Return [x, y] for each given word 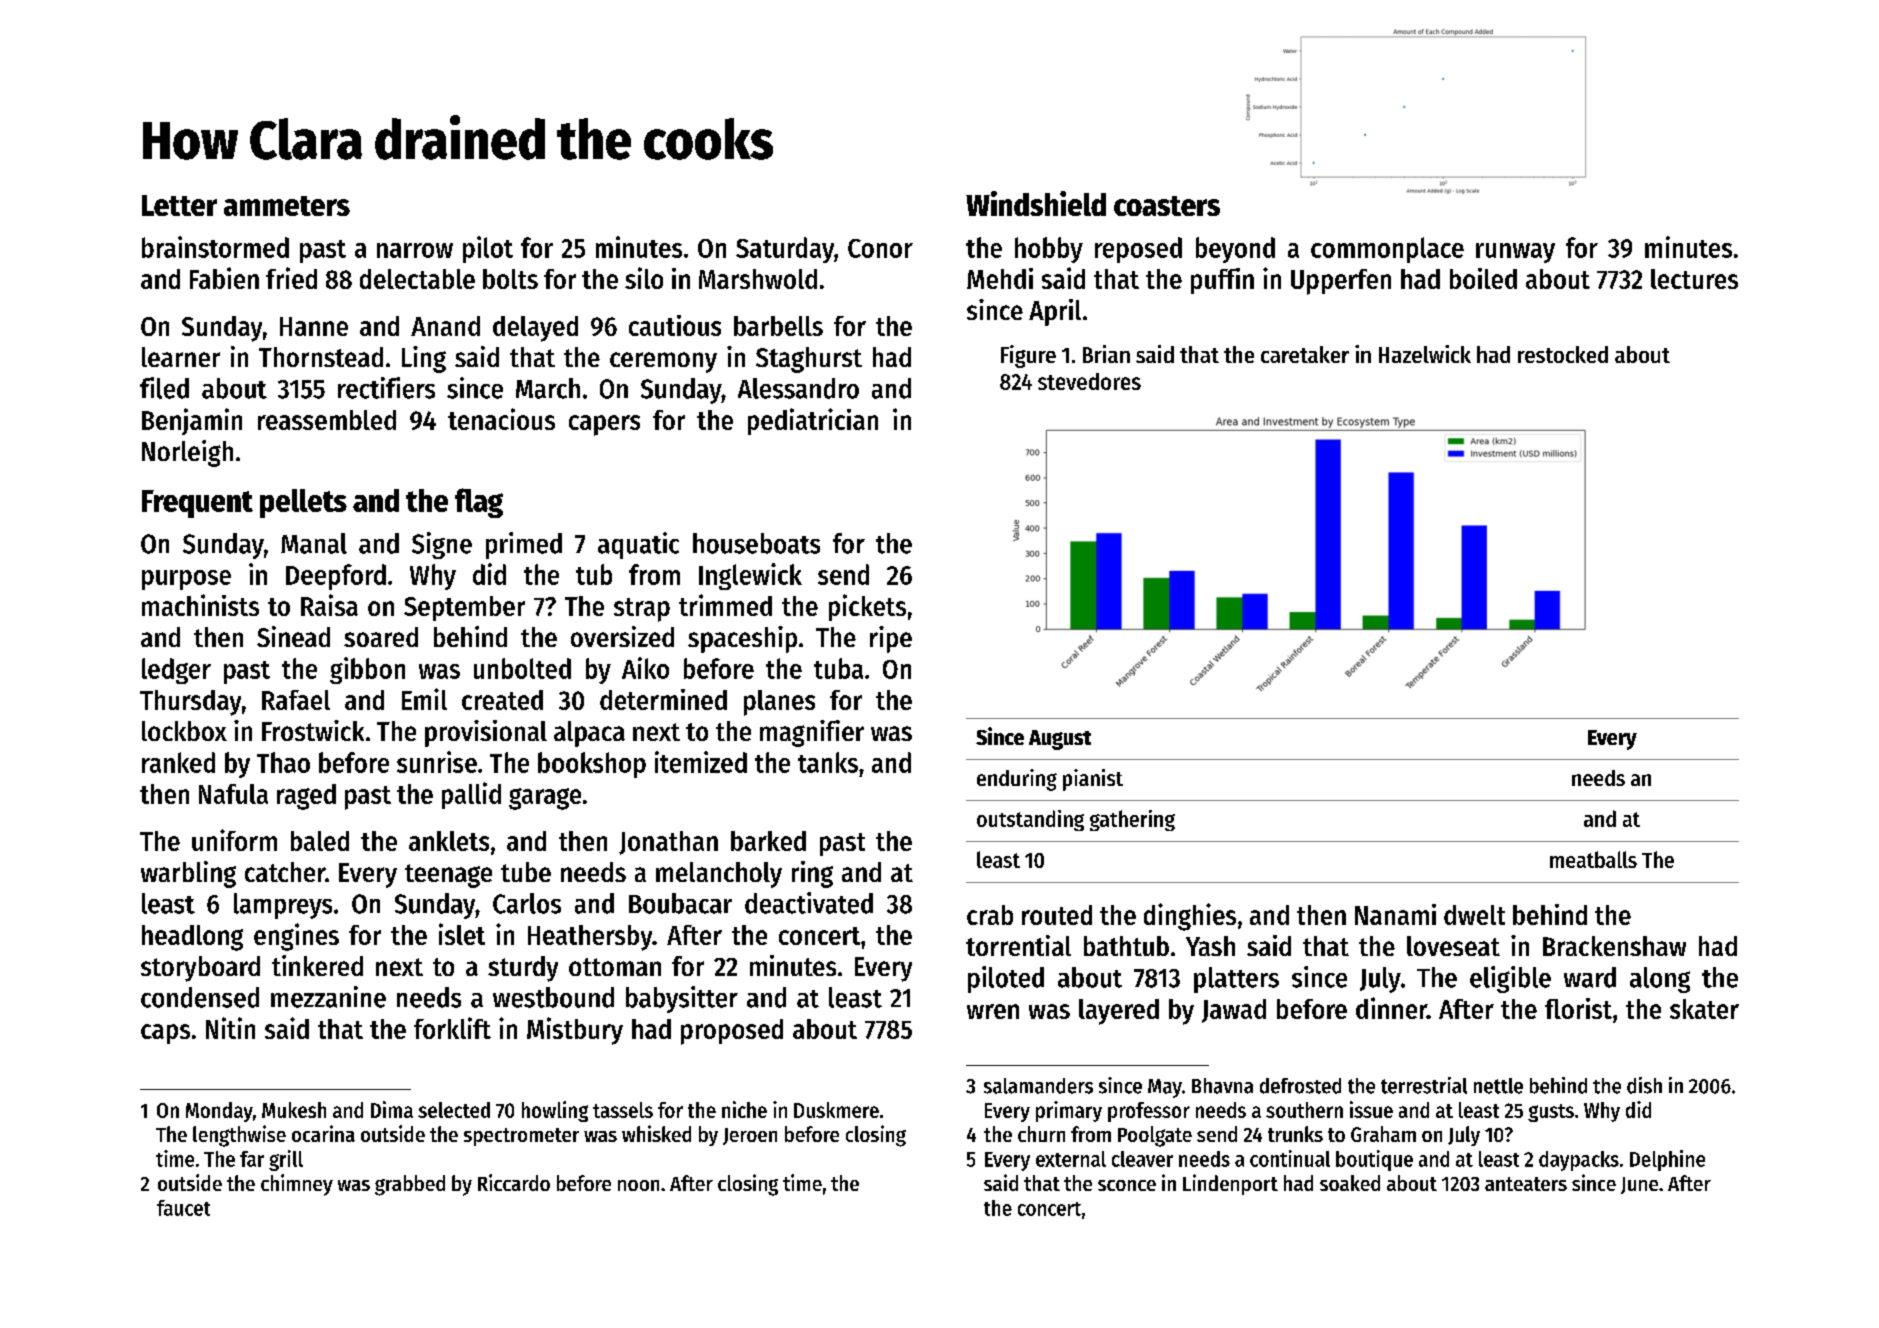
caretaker [1305, 354]
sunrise [437, 762]
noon [638, 1185]
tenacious [501, 419]
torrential [1018, 945]
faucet [183, 1208]
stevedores [1089, 381]
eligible [1510, 979]
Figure [1028, 356]
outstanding [1030, 820]
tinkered [317, 965]
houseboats [756, 543]
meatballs [1593, 859]
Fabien [224, 278]
